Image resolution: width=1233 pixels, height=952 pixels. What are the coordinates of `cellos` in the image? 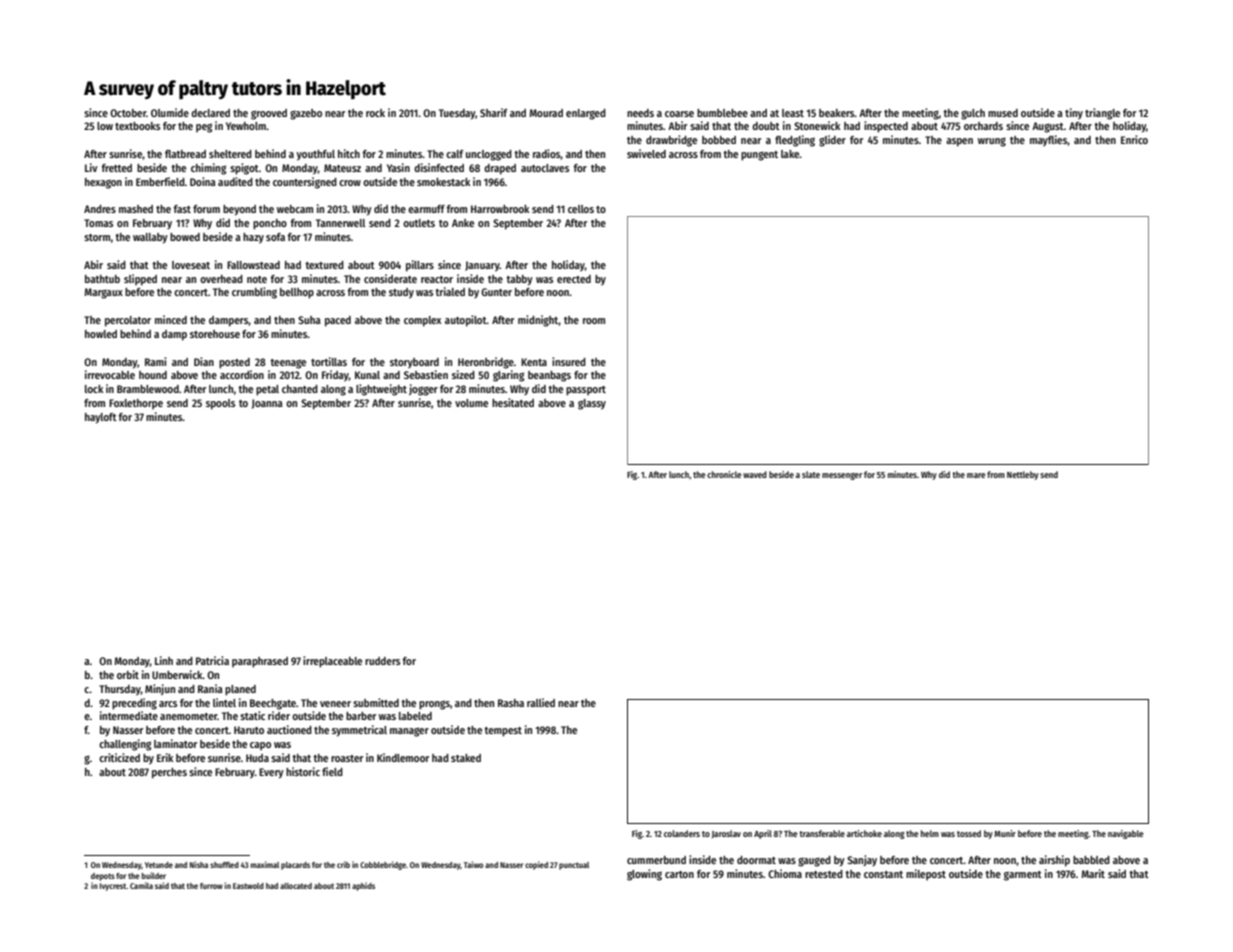 It's located at (581, 209).
